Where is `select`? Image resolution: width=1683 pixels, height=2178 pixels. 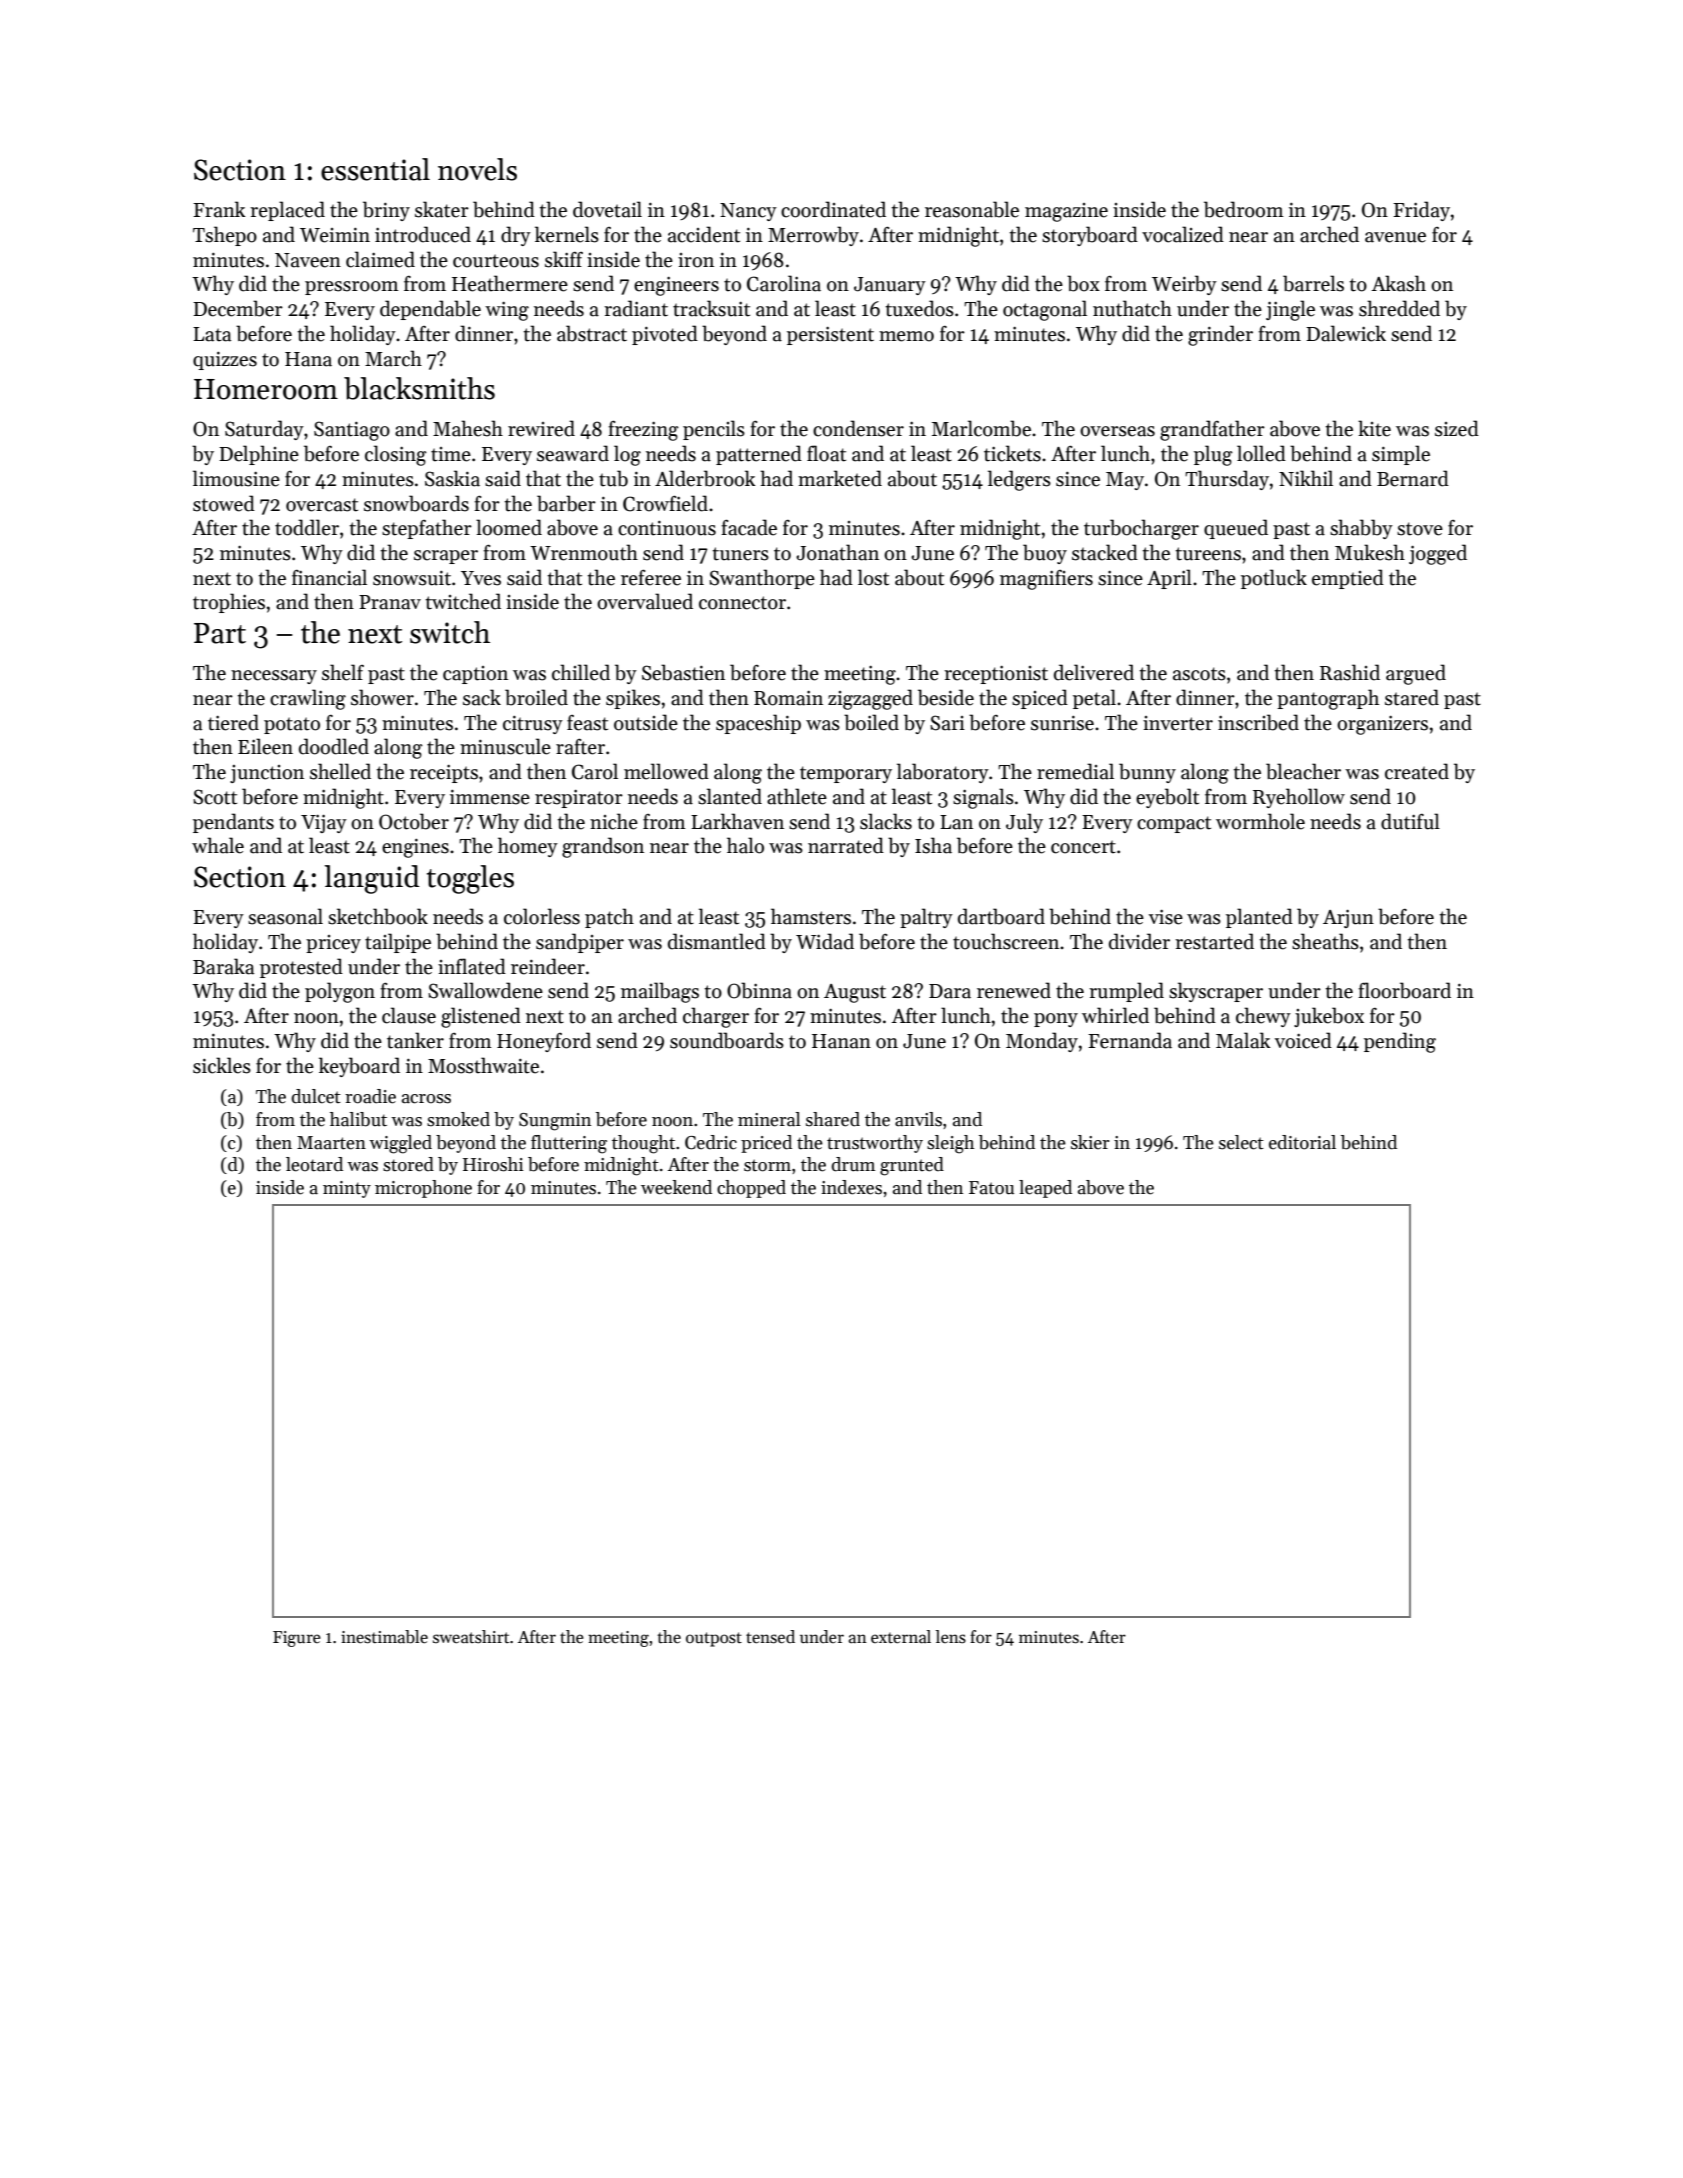 select is located at coordinates (1241, 1142).
